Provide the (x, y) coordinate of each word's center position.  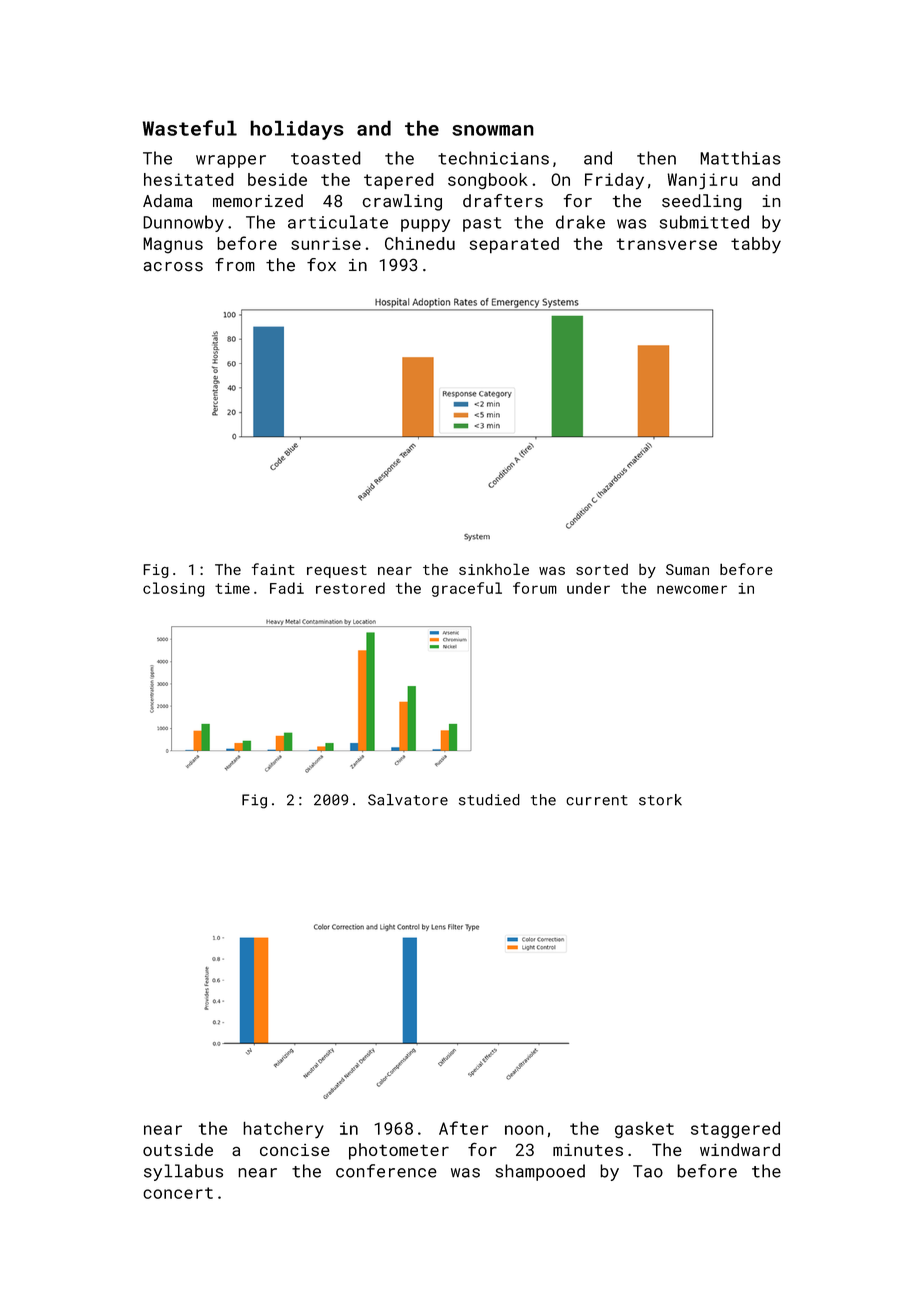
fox (321, 265)
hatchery (283, 1130)
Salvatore (408, 800)
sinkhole (494, 569)
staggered (735, 1130)
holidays (297, 130)
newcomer (692, 589)
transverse (667, 244)
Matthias (740, 158)
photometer (399, 1151)
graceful (467, 589)
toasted (326, 158)
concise (295, 1150)
